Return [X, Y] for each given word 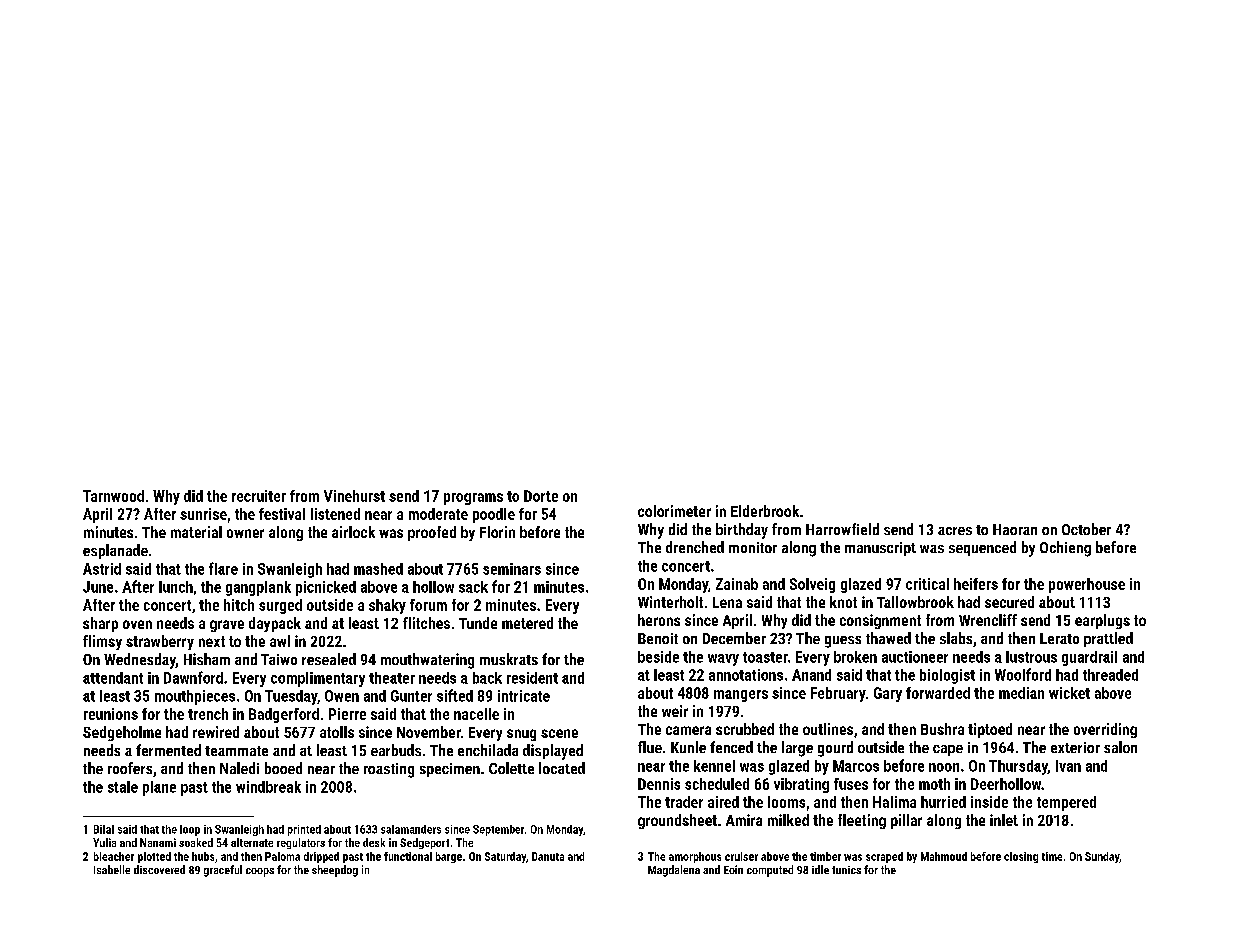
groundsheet [677, 821]
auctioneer [915, 657]
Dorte [541, 496]
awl [280, 641]
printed [304, 830]
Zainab [737, 584]
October [1086, 529]
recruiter [259, 496]
